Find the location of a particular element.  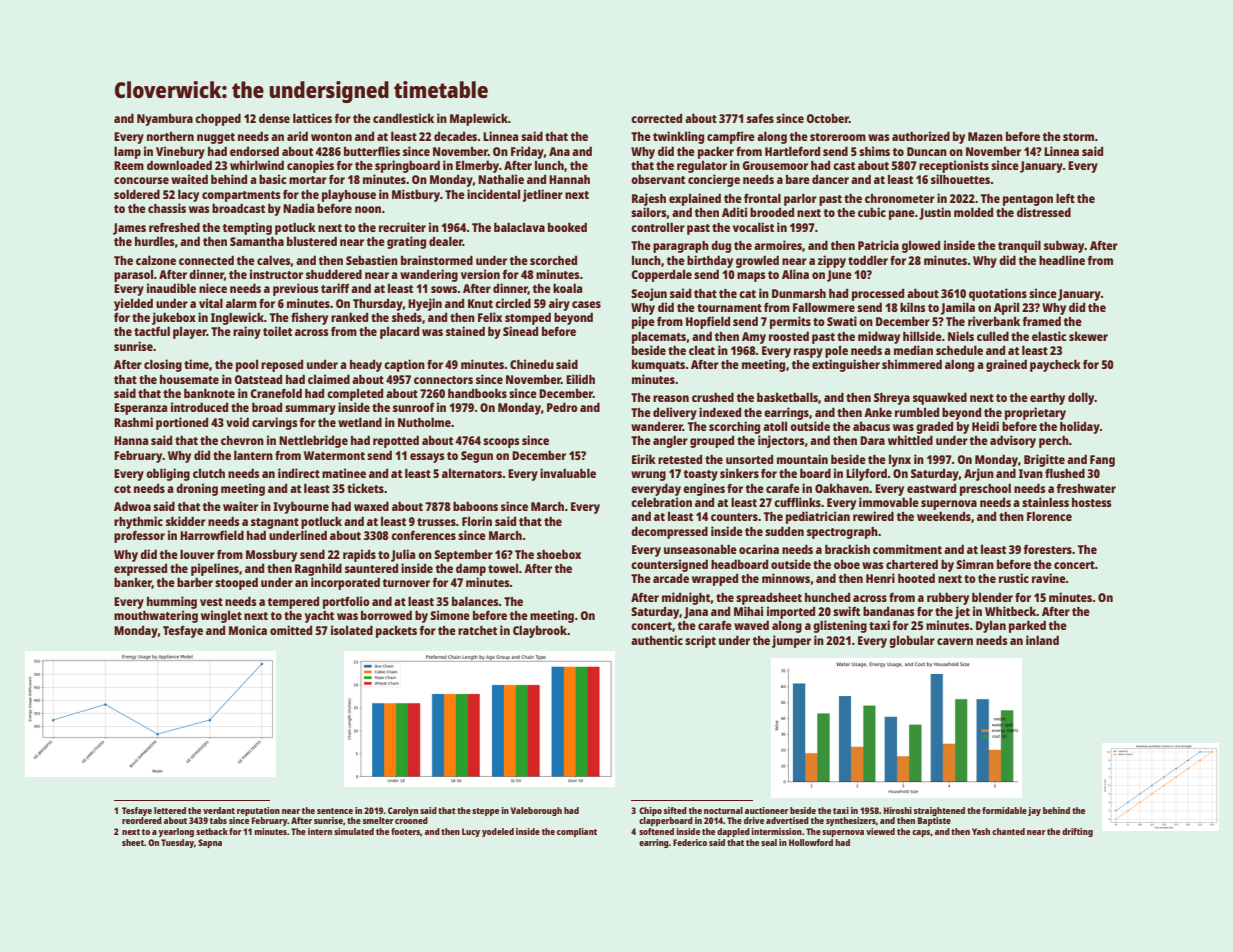

Maplewick is located at coordinates (479, 119).
